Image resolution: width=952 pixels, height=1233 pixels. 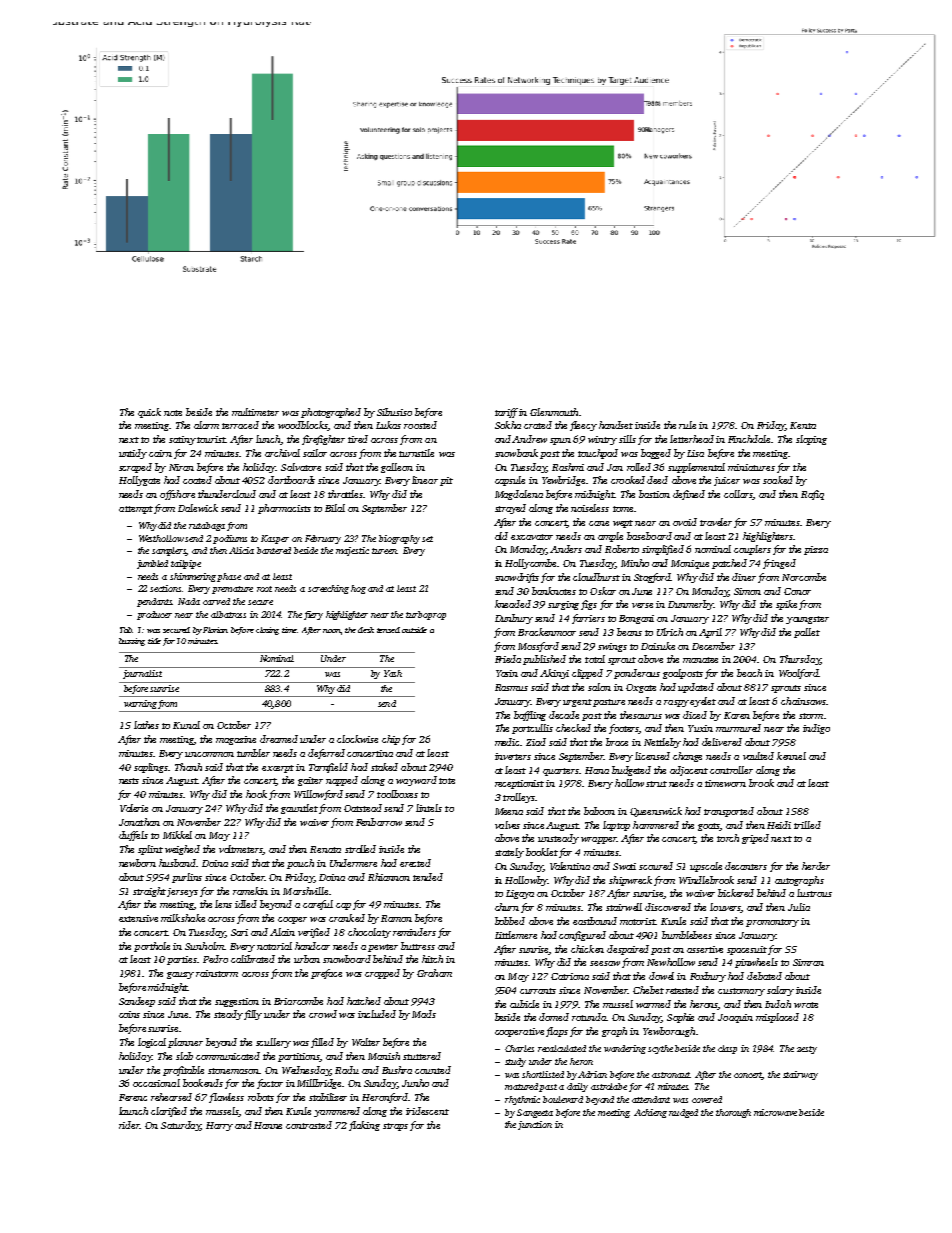 What do you see at coordinates (132, 642) in the screenshot?
I see `buzzing` at bounding box center [132, 642].
